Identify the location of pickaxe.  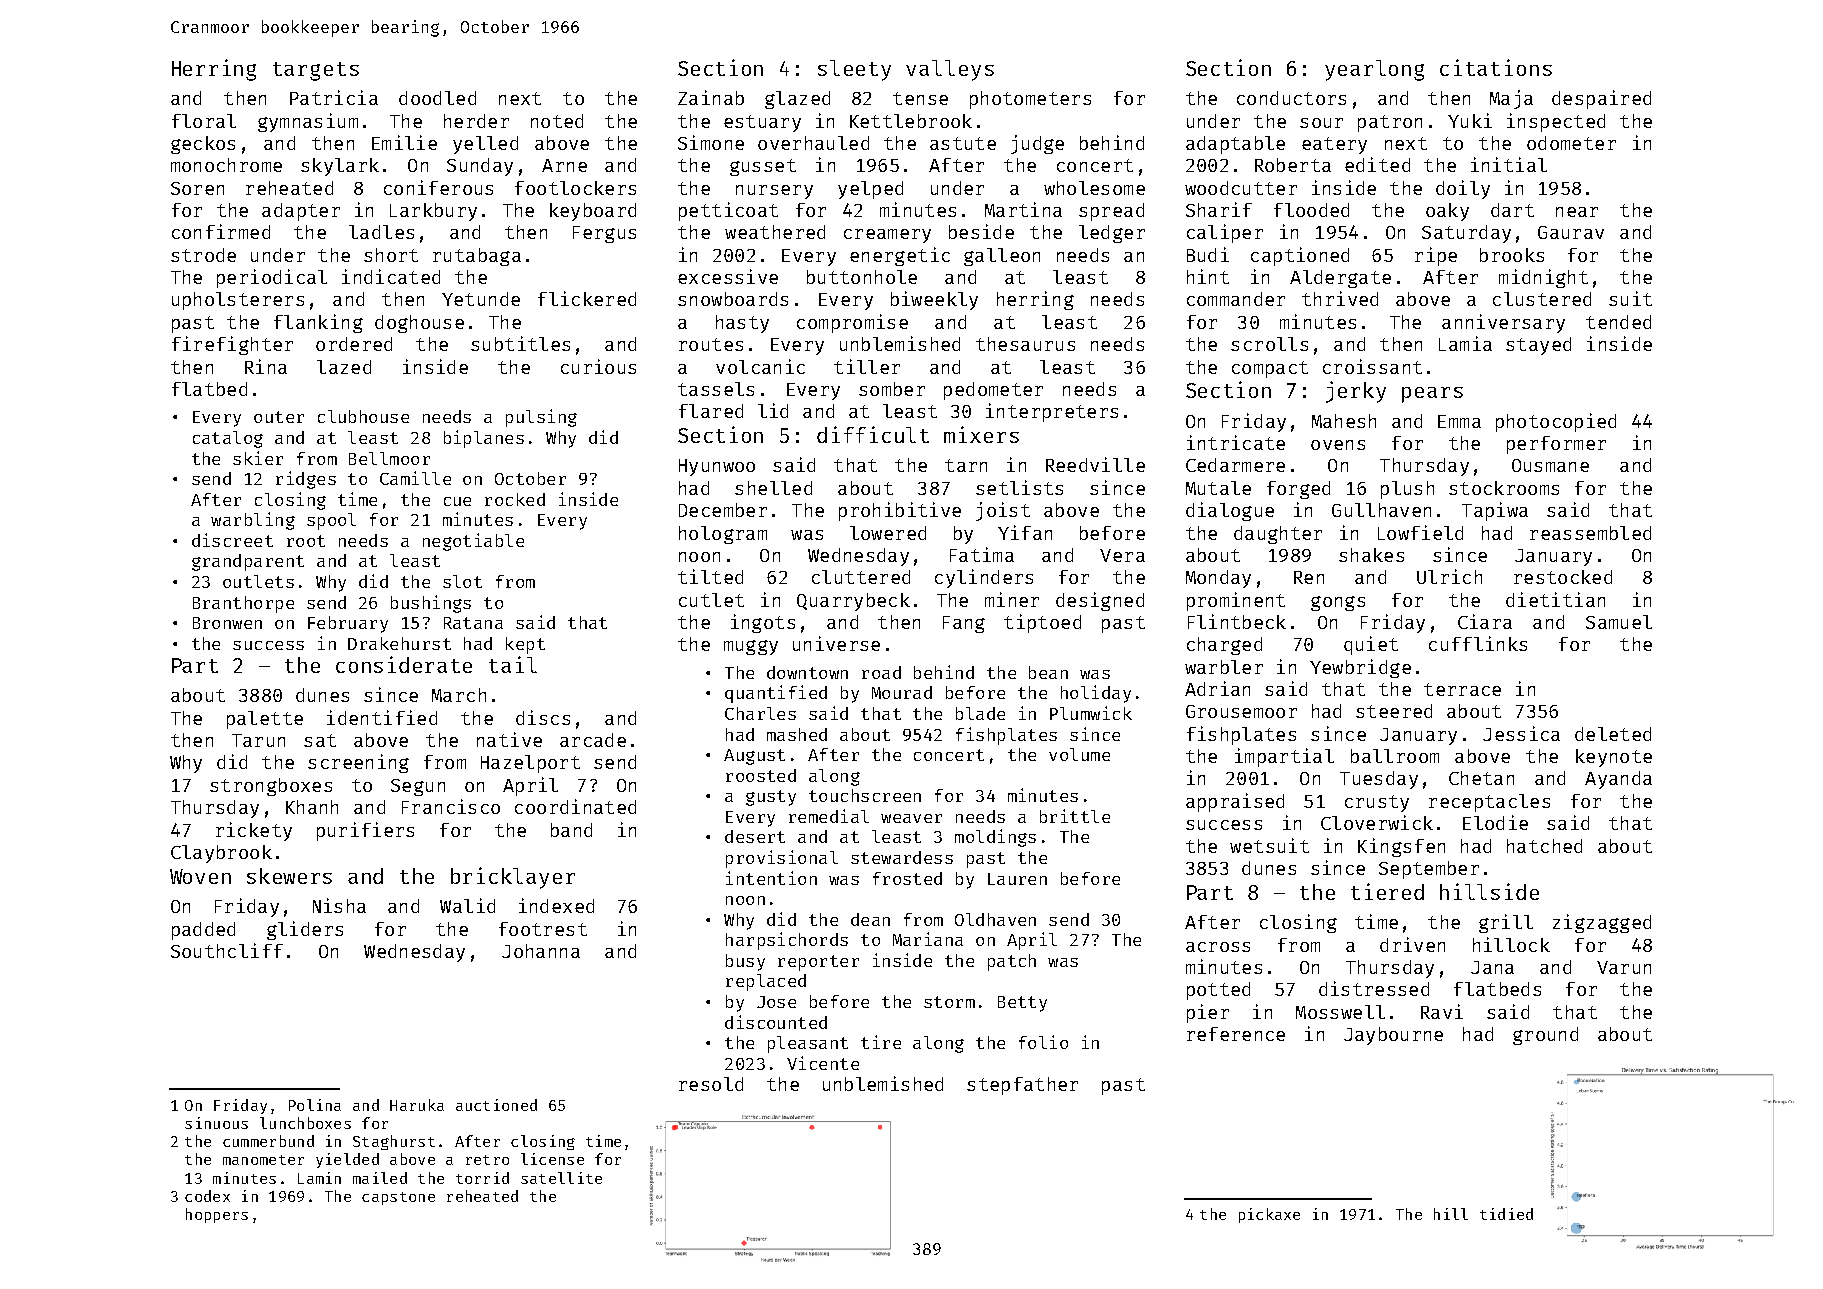
(1269, 1215).
